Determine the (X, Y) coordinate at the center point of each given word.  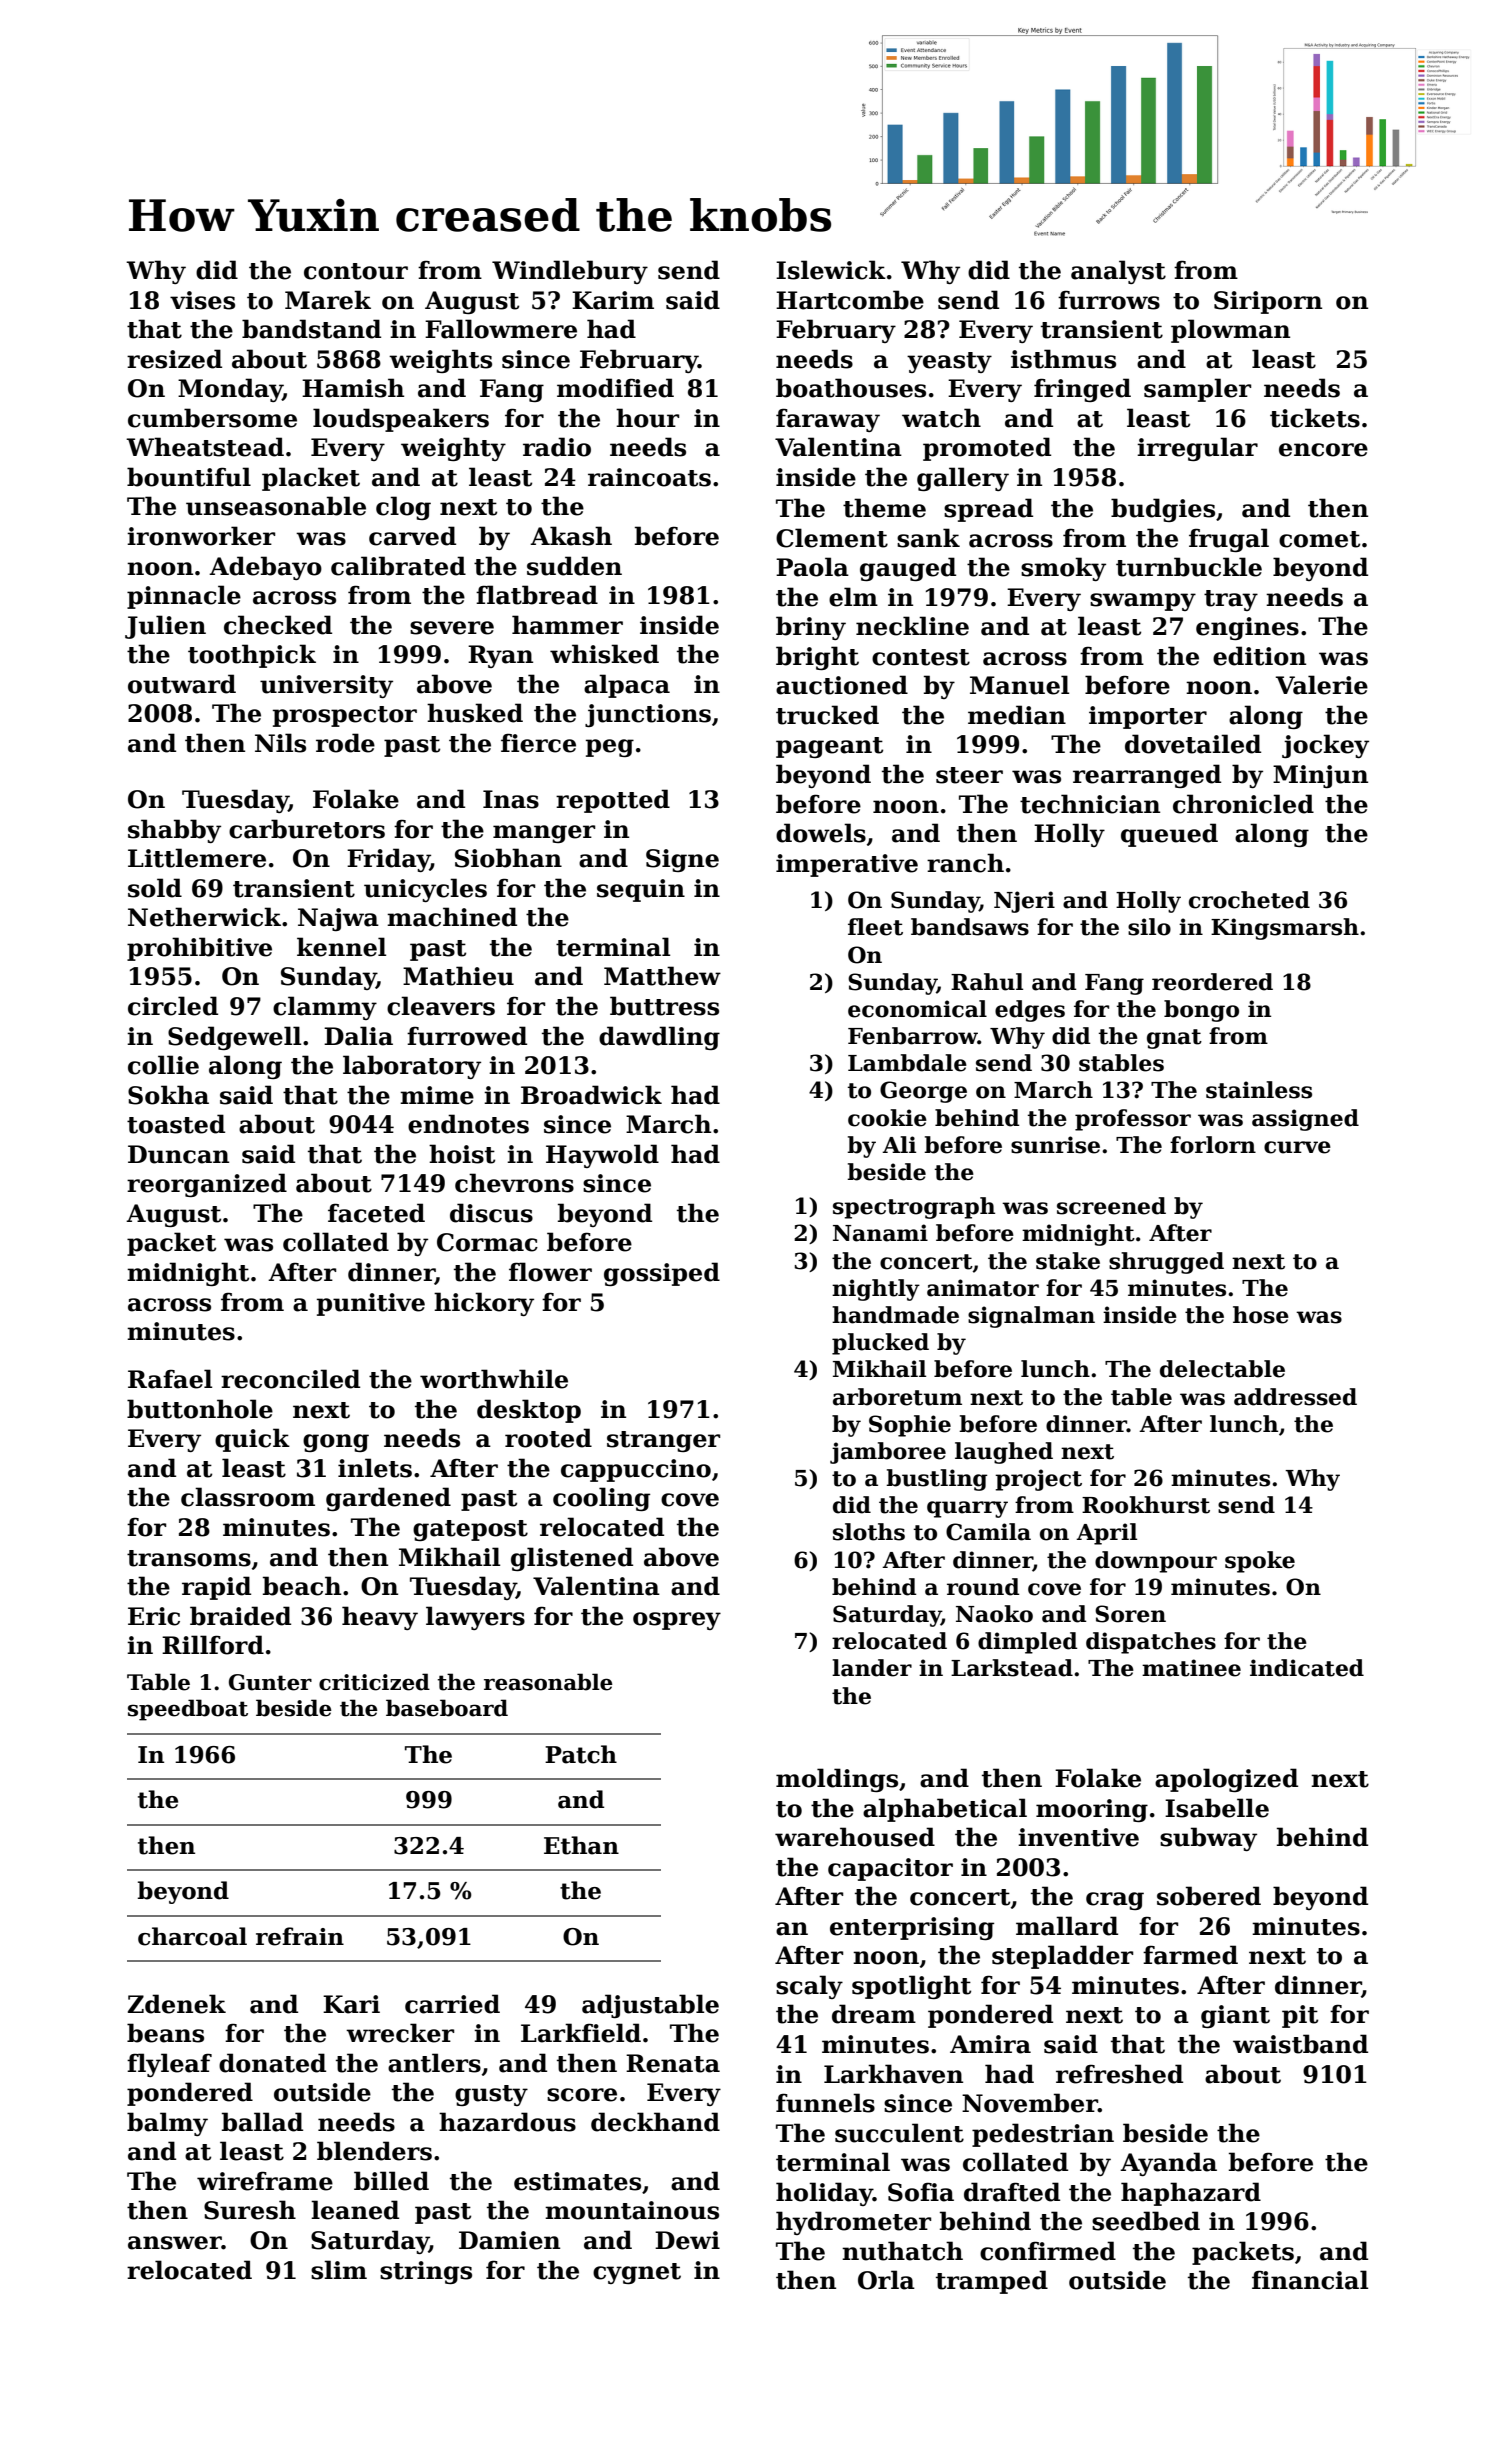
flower (550, 1272)
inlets (375, 1468)
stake (1068, 1261)
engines (1247, 628)
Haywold (602, 1156)
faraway (828, 420)
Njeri (1024, 902)
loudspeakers (401, 420)
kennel (341, 947)
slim (339, 2270)
